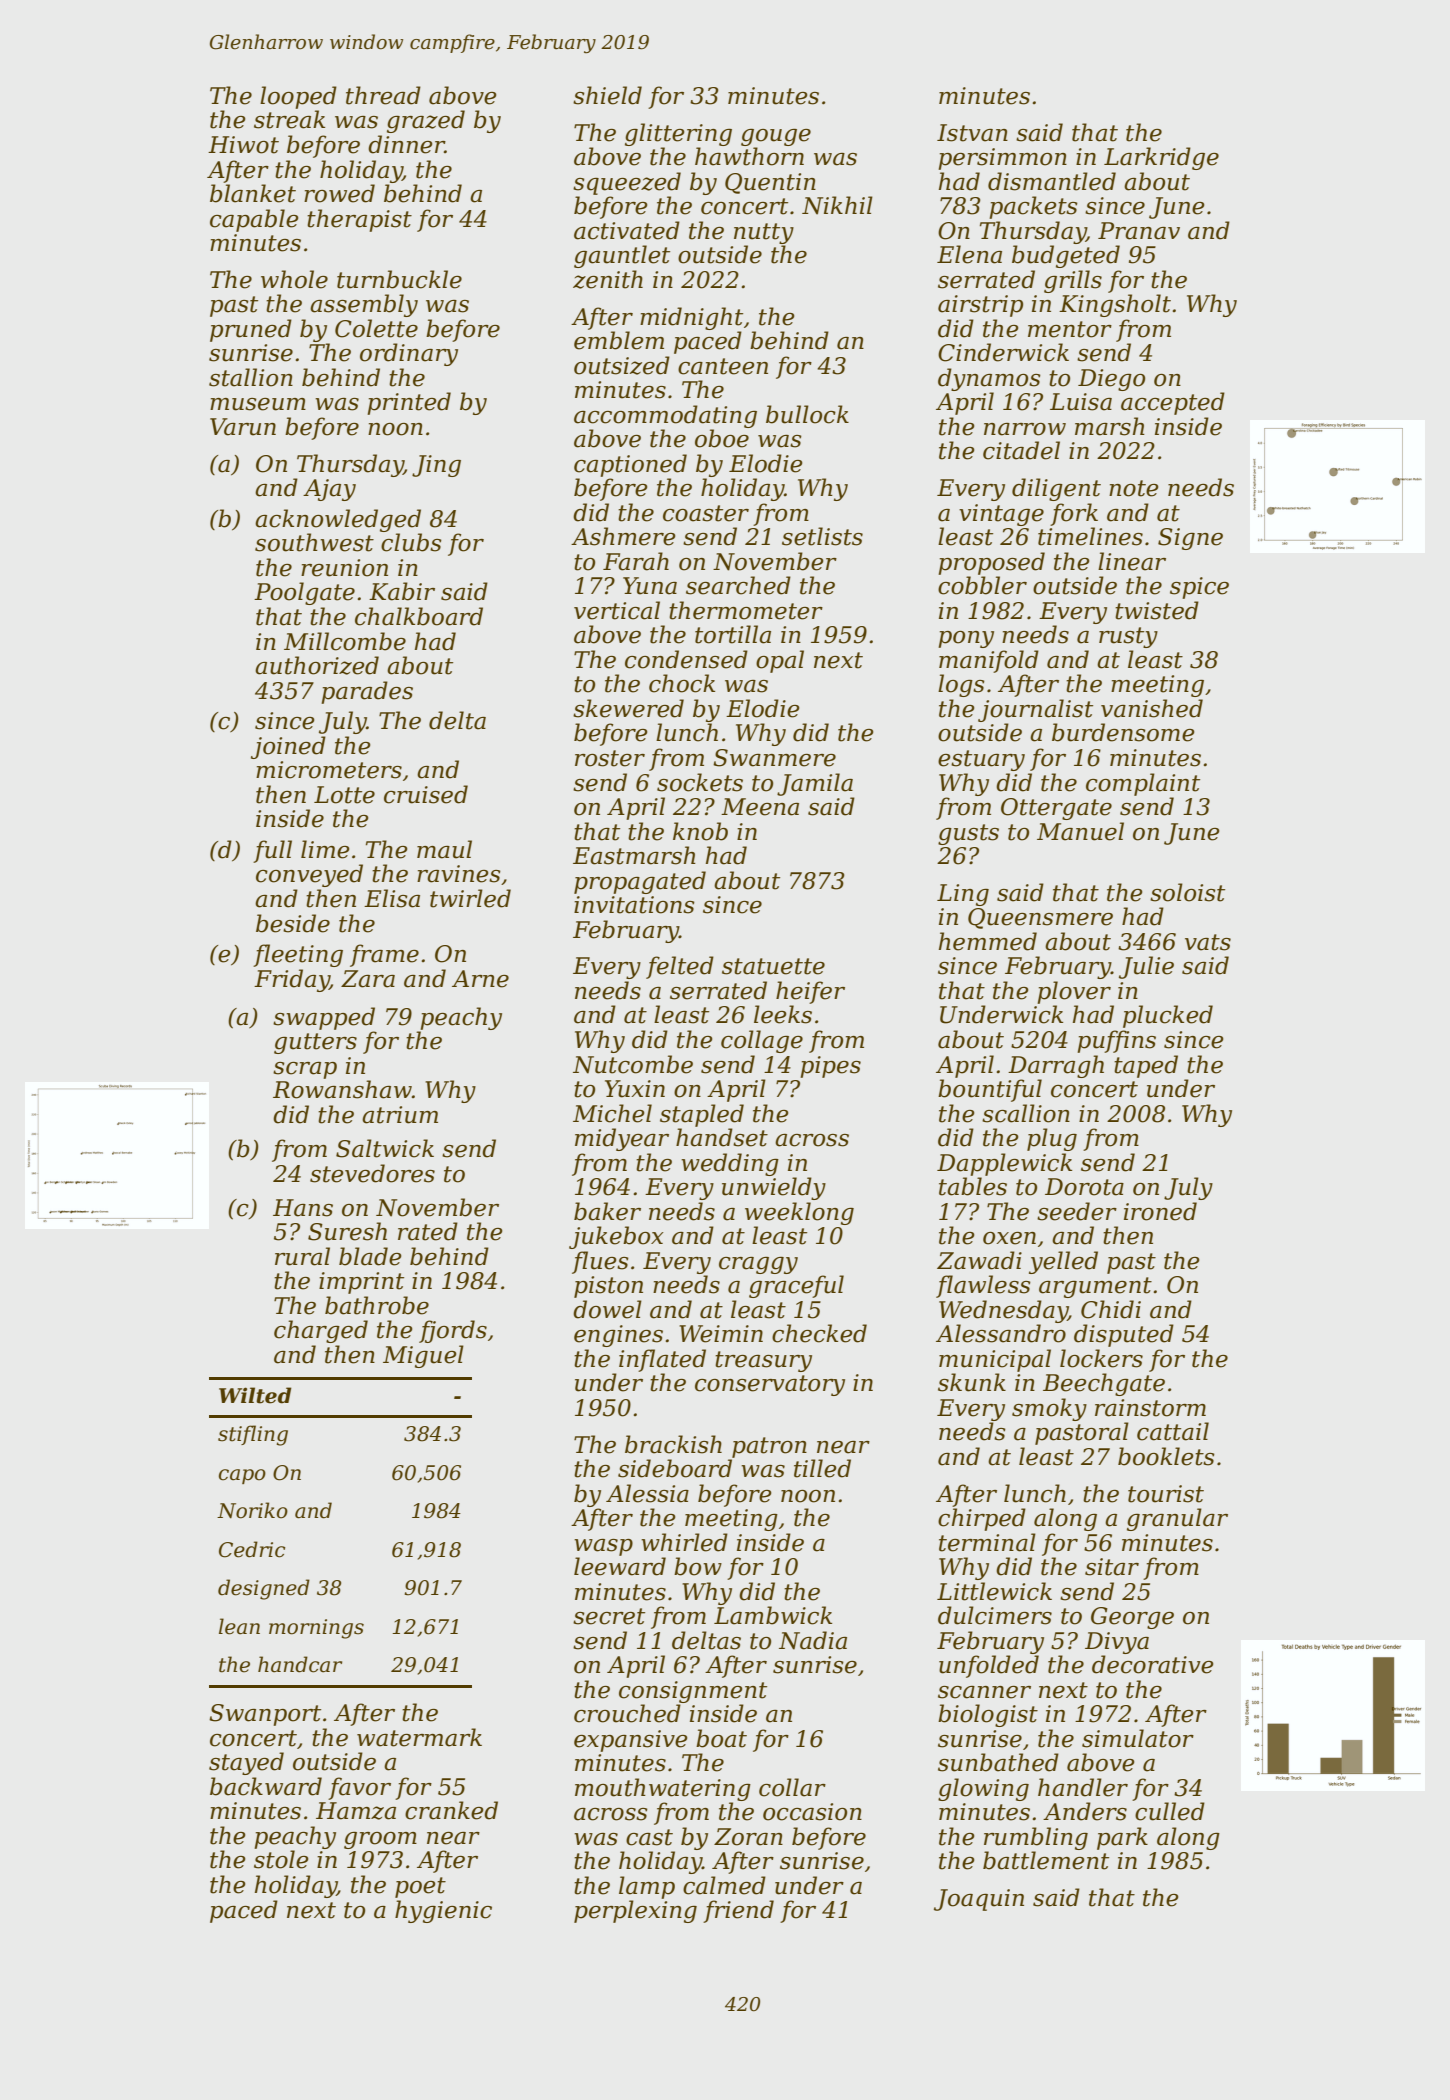 The image size is (1450, 2100). I want to click on emblem, so click(619, 340).
